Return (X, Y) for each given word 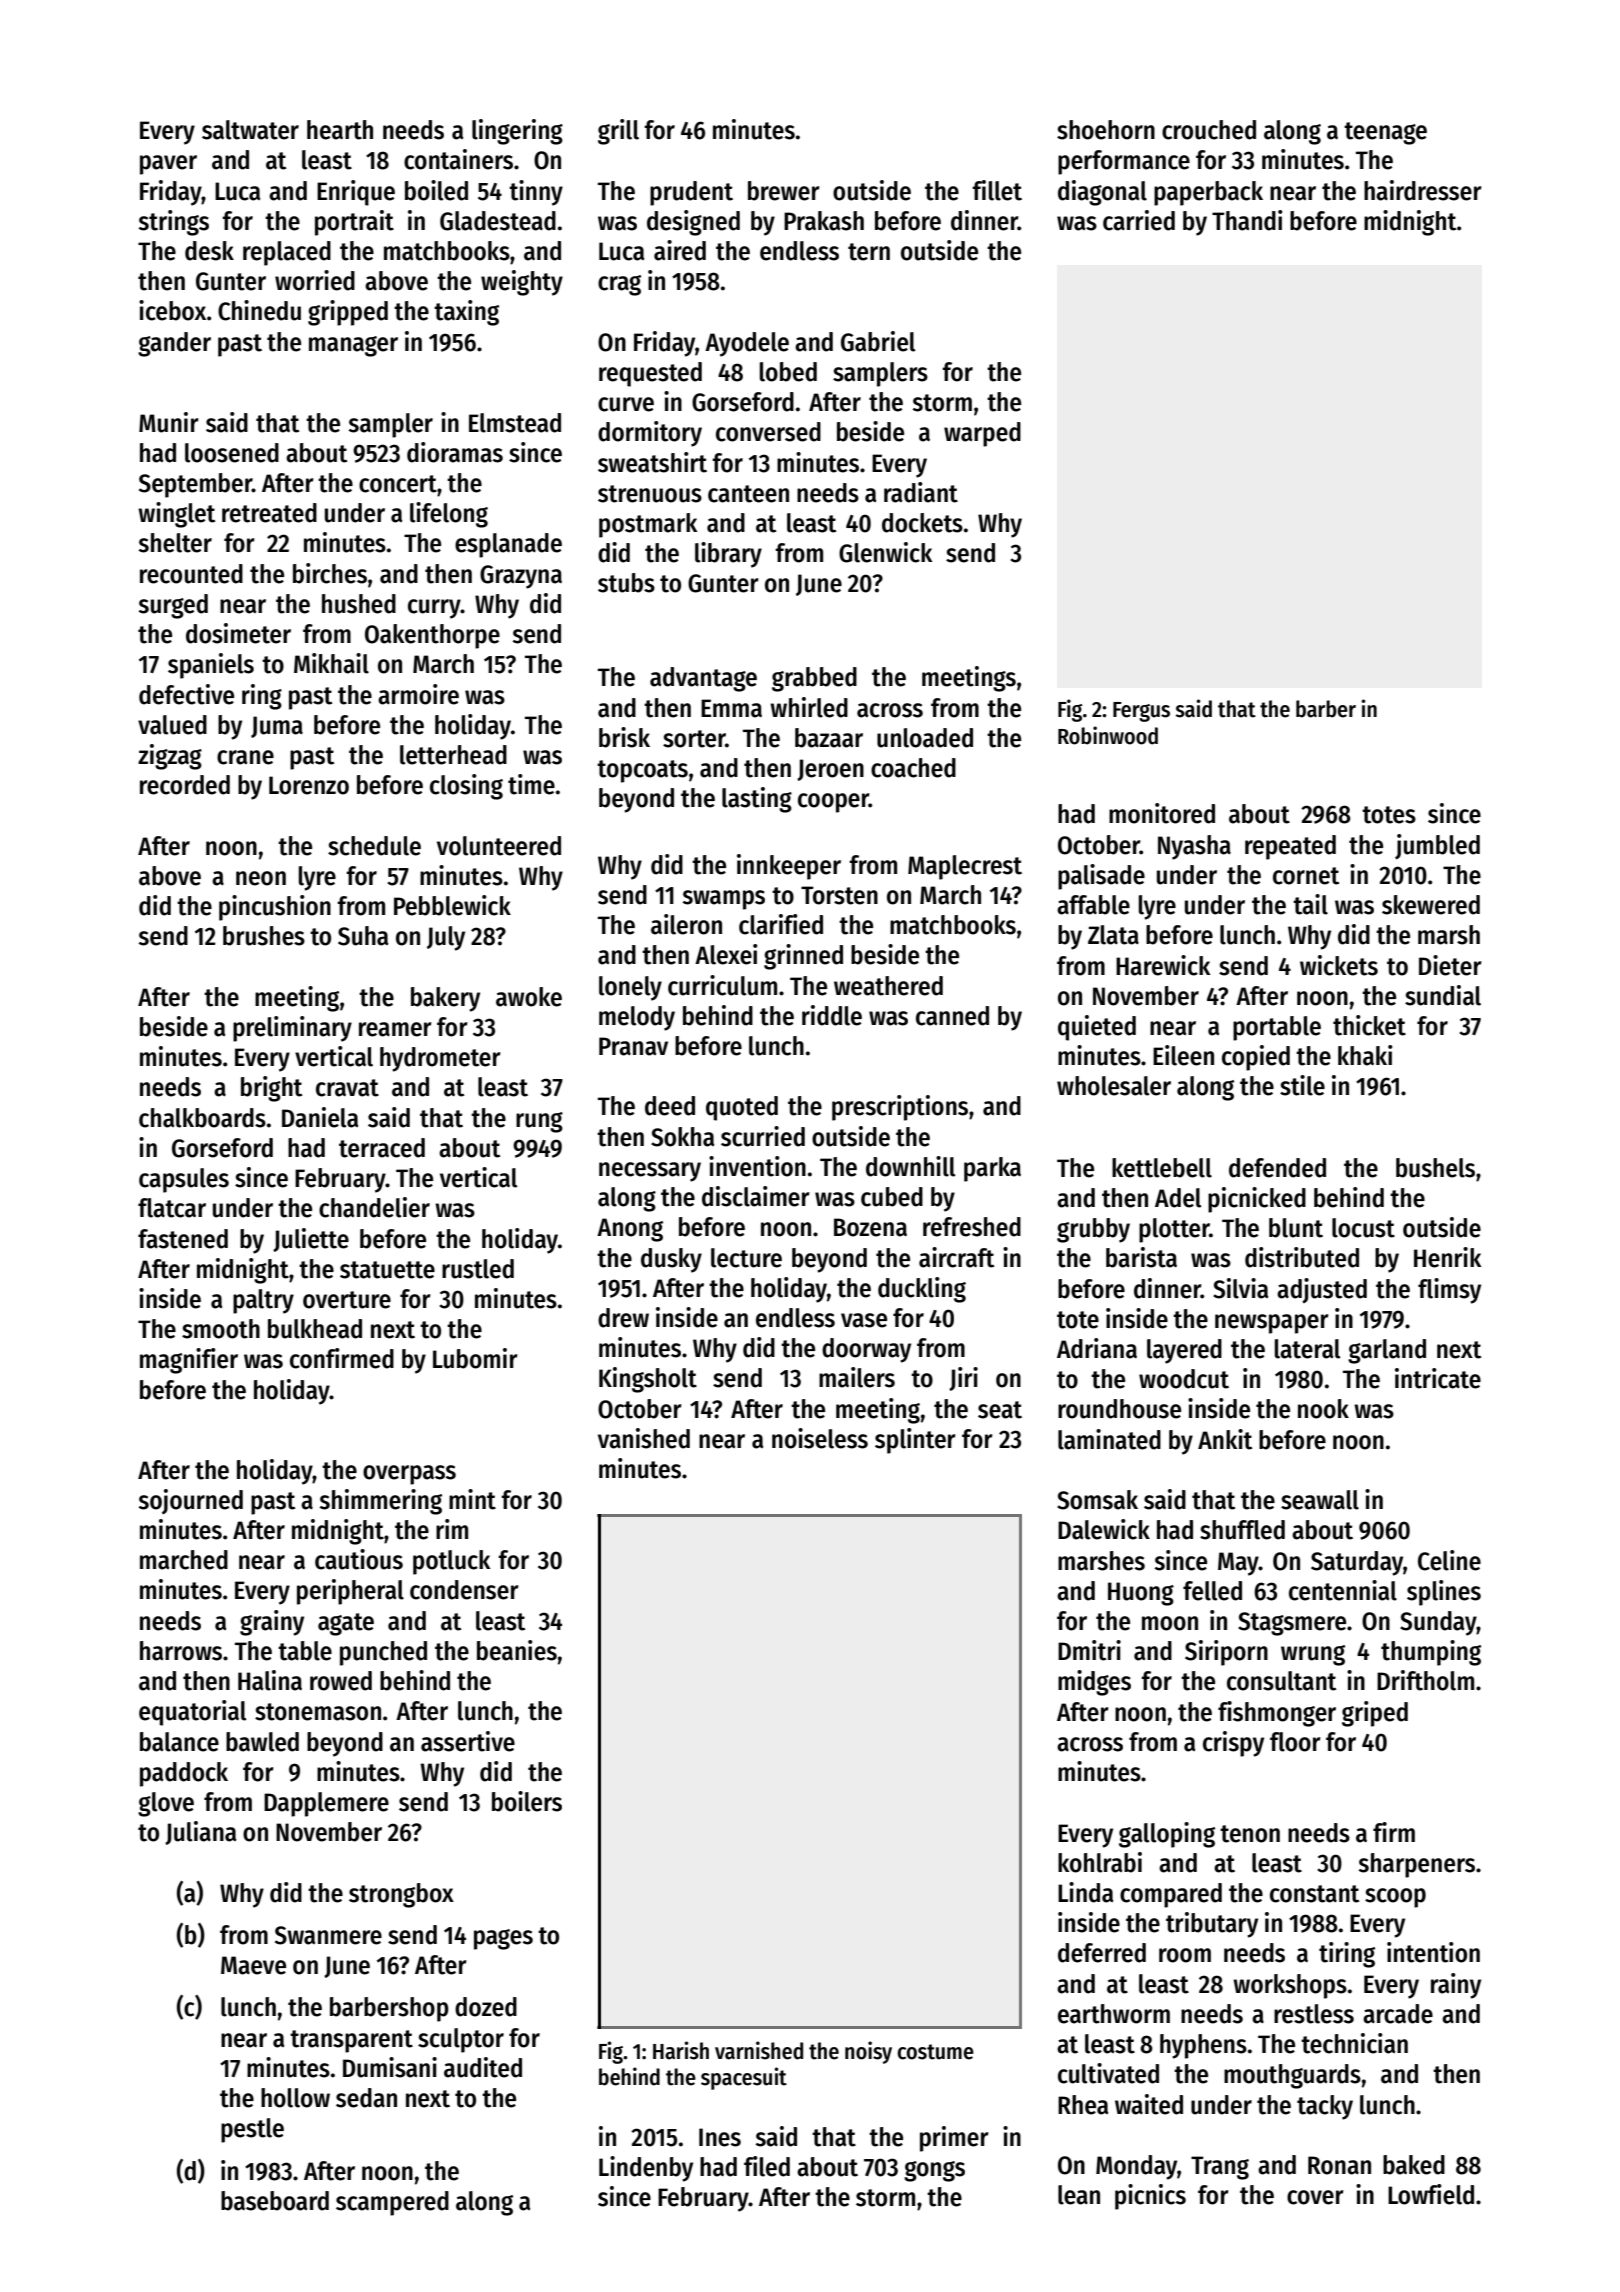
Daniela (320, 1117)
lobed (788, 372)
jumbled (1437, 847)
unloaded (925, 738)
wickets (1339, 965)
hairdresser (1423, 190)
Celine (1449, 1560)
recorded (185, 785)
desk (209, 251)
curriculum (722, 985)
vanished (644, 1438)
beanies (517, 1650)
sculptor (461, 2040)
